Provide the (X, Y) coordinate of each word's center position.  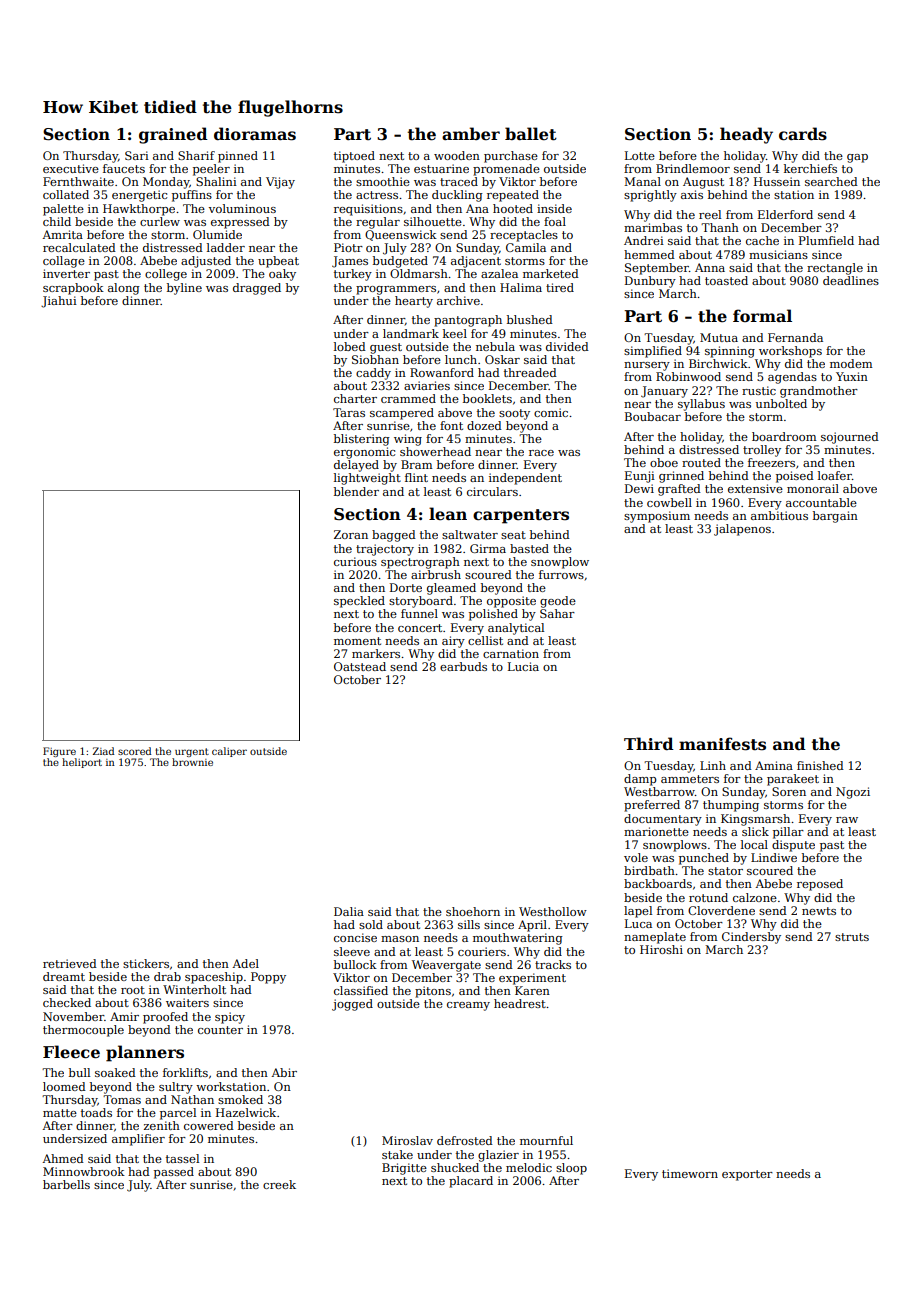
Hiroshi (661, 949)
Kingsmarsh (755, 820)
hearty (414, 302)
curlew (160, 221)
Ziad (103, 751)
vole (636, 857)
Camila (526, 247)
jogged (352, 1005)
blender (356, 491)
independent (525, 479)
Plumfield (826, 240)
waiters (187, 1002)
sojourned (850, 438)
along (124, 289)
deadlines (851, 280)
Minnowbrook (84, 1171)
